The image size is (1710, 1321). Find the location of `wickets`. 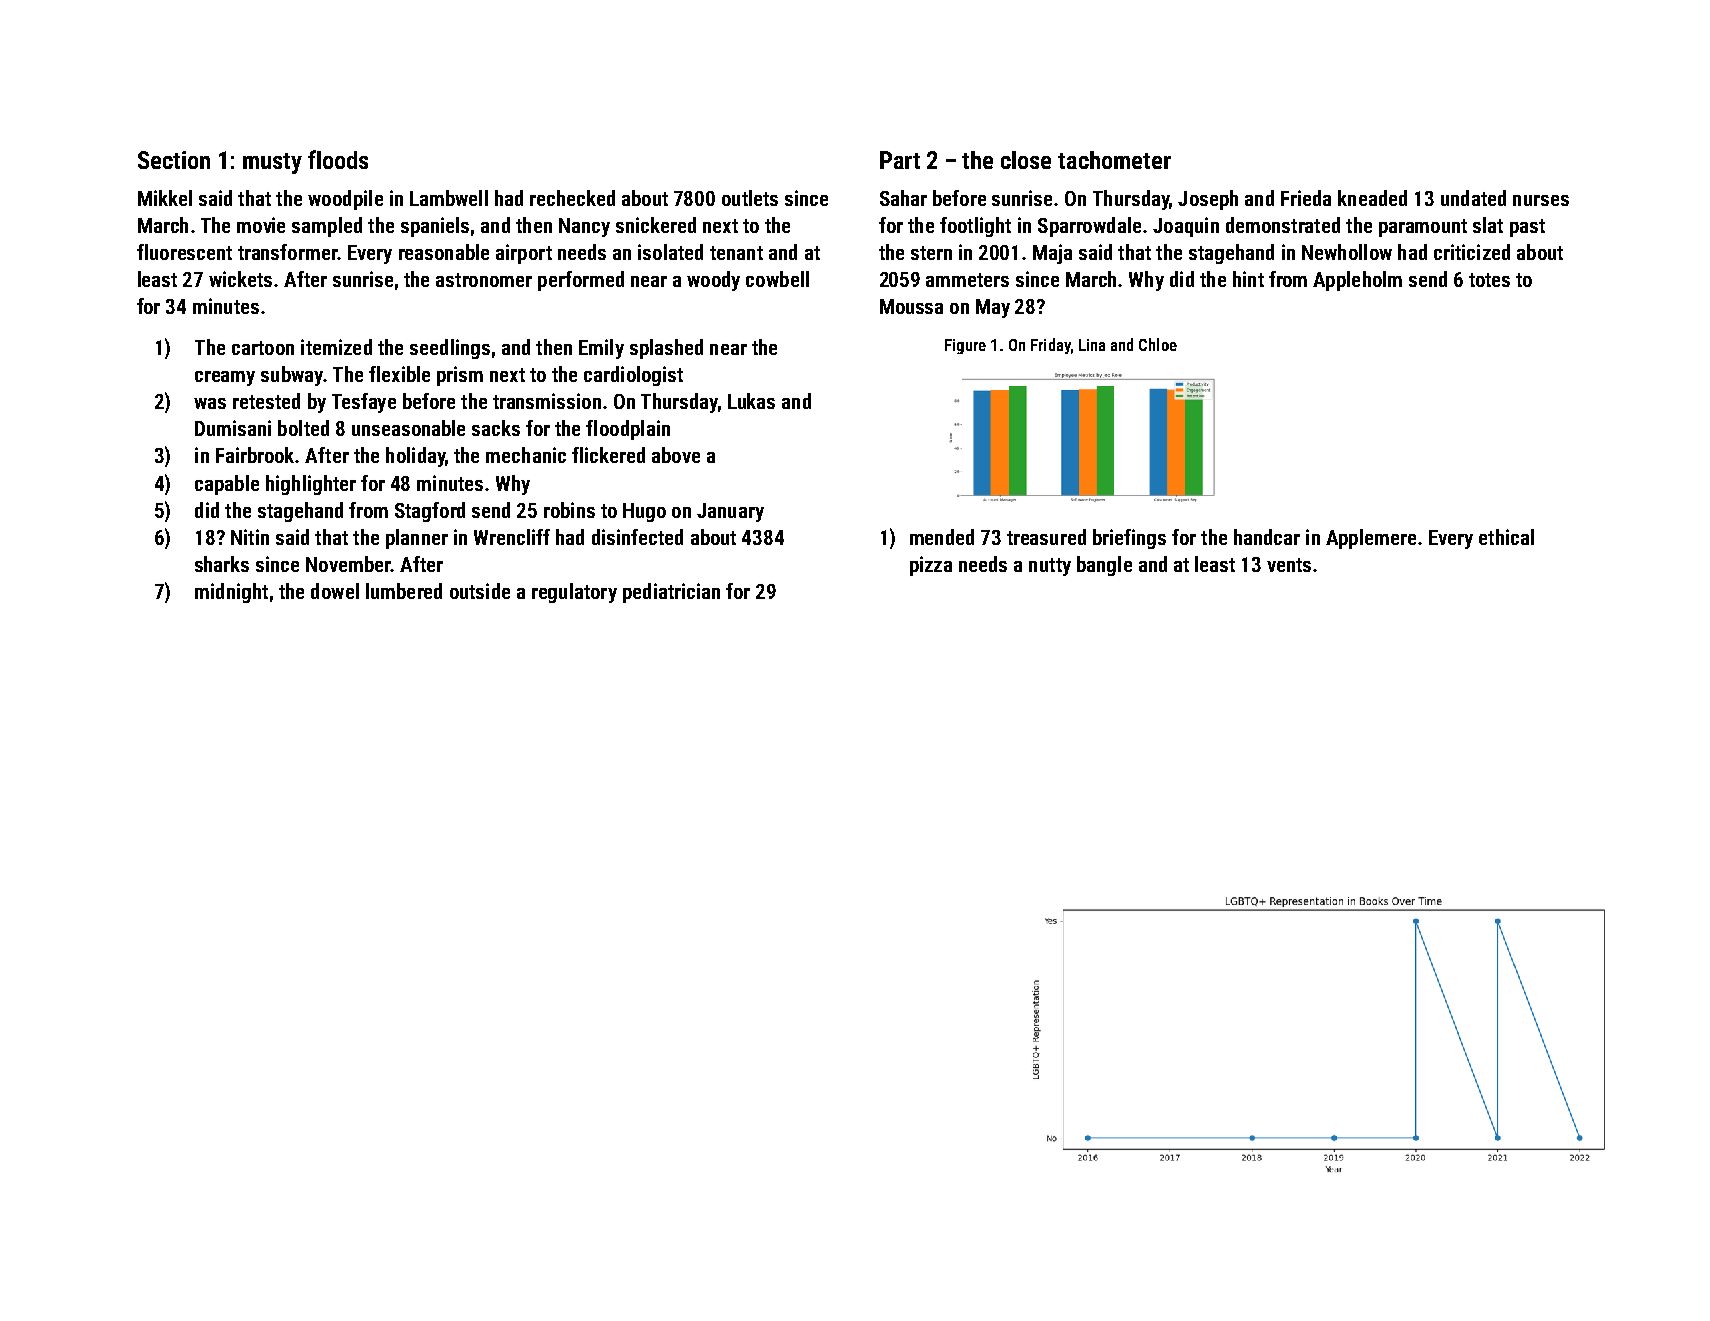

wickets is located at coordinates (240, 279).
